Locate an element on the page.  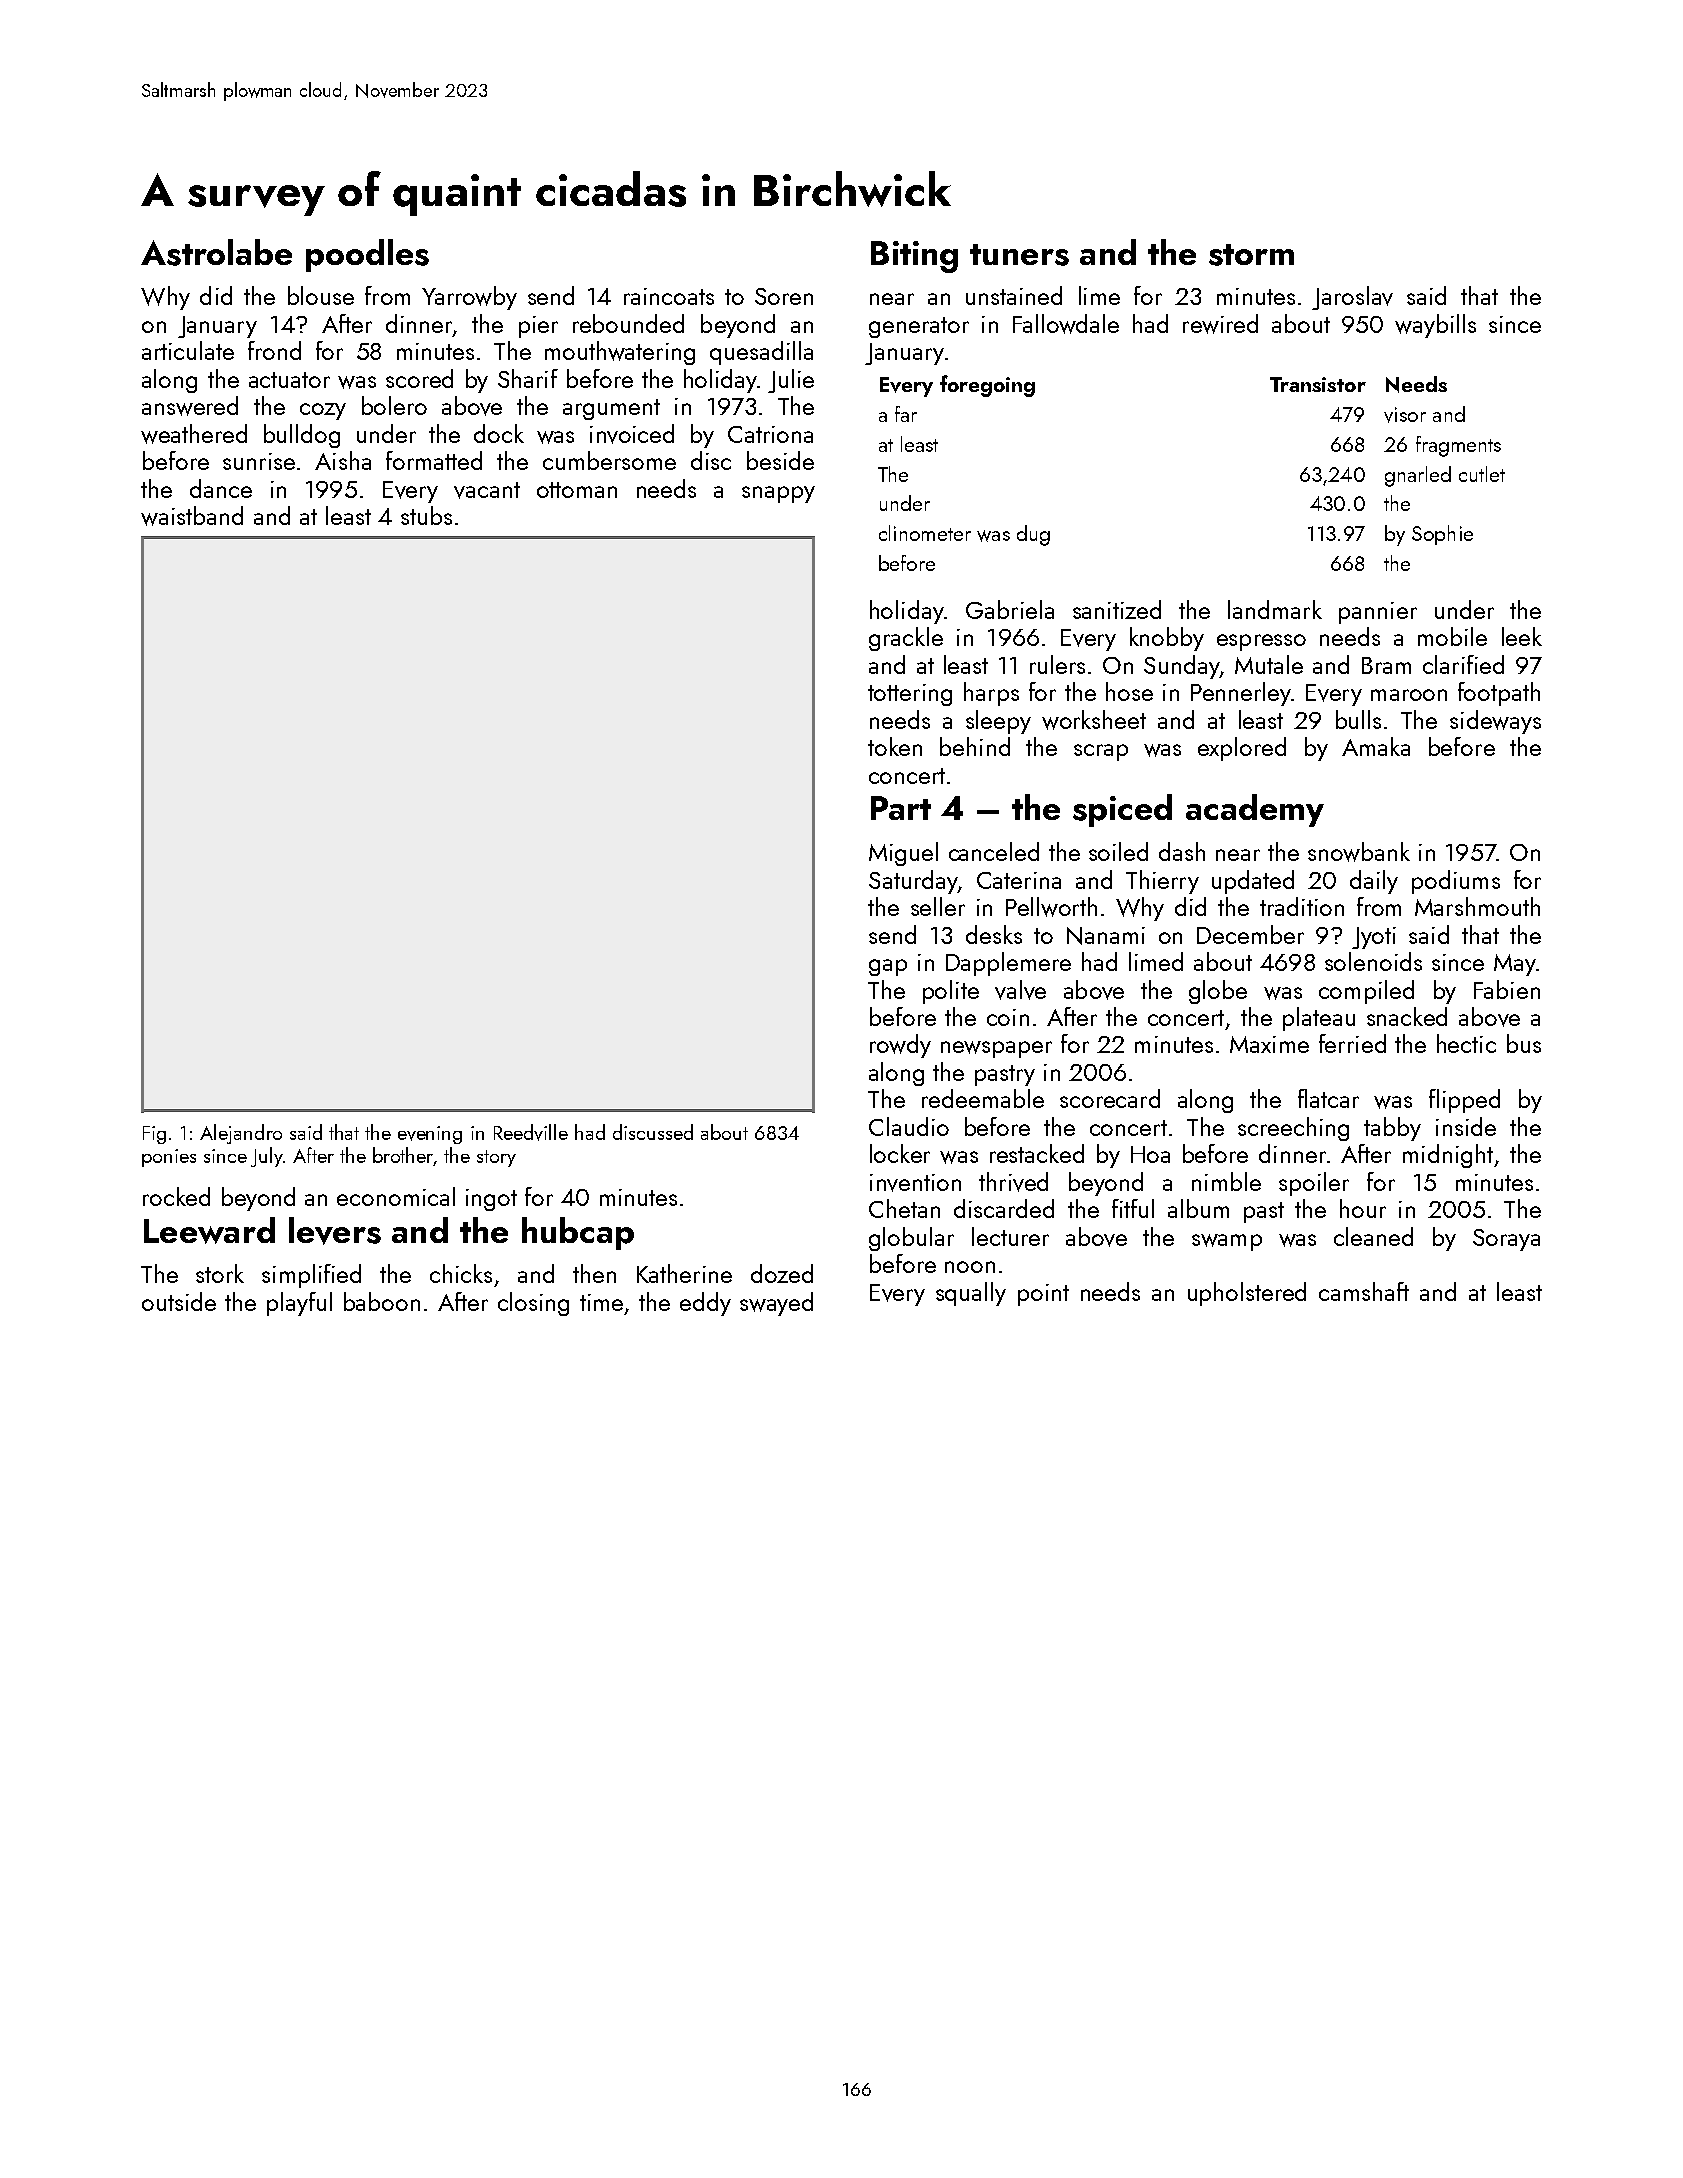
snappy is located at coordinates (778, 494).
